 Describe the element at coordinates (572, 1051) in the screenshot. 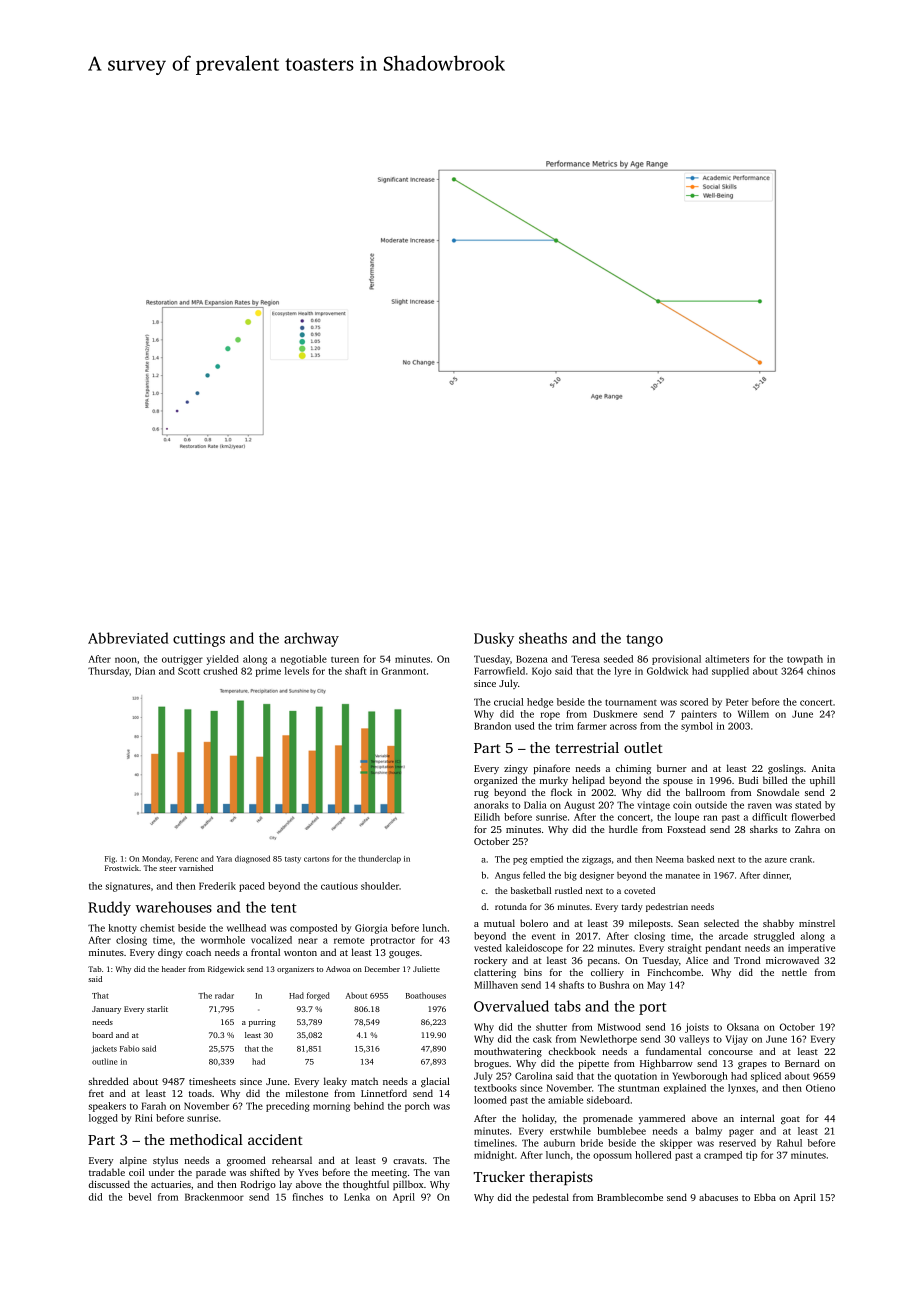

I see `checkbook` at that location.
